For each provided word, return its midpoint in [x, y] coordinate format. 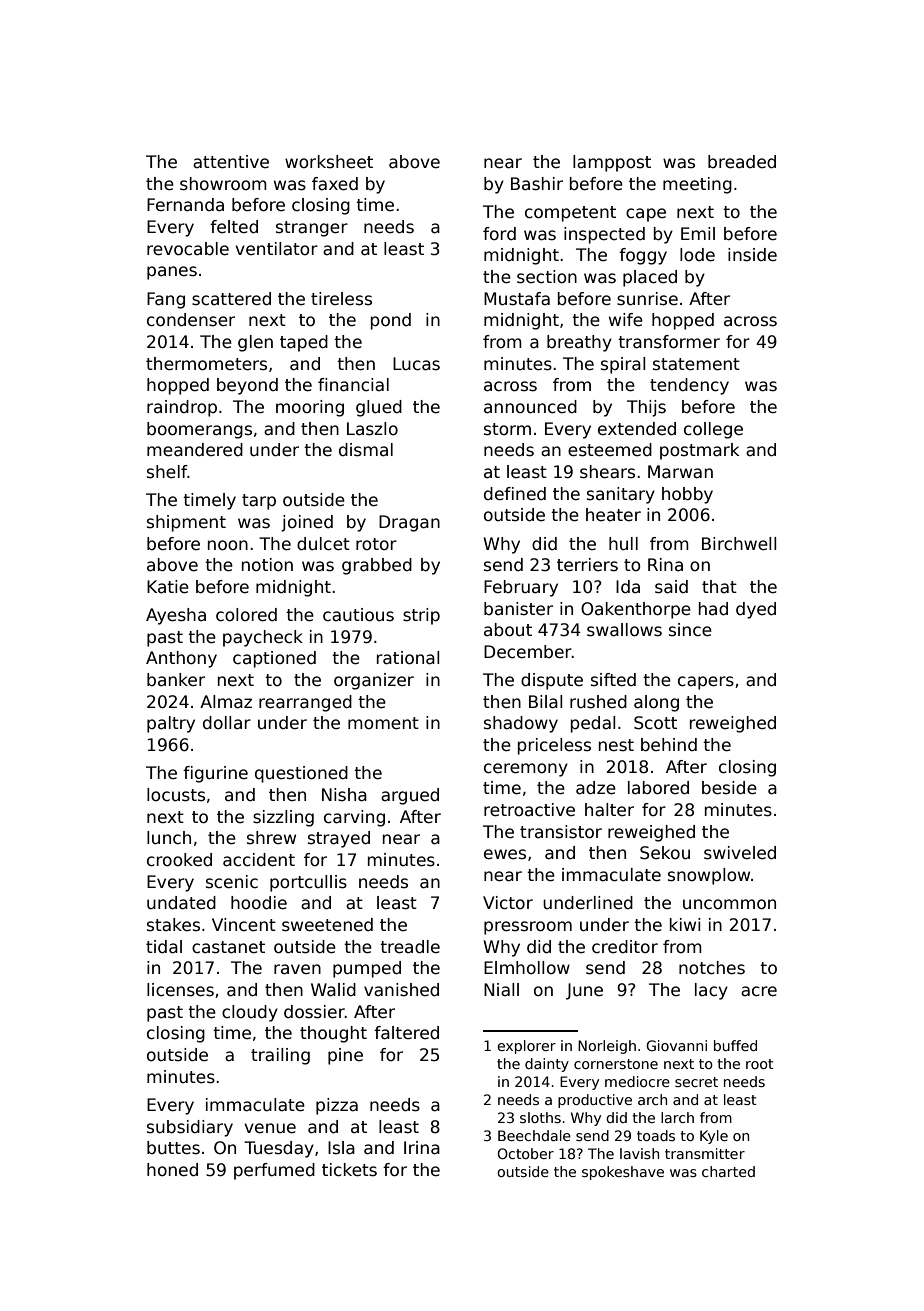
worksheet [329, 162]
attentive [231, 162]
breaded [742, 162]
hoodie [259, 903]
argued [410, 796]
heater [613, 515]
